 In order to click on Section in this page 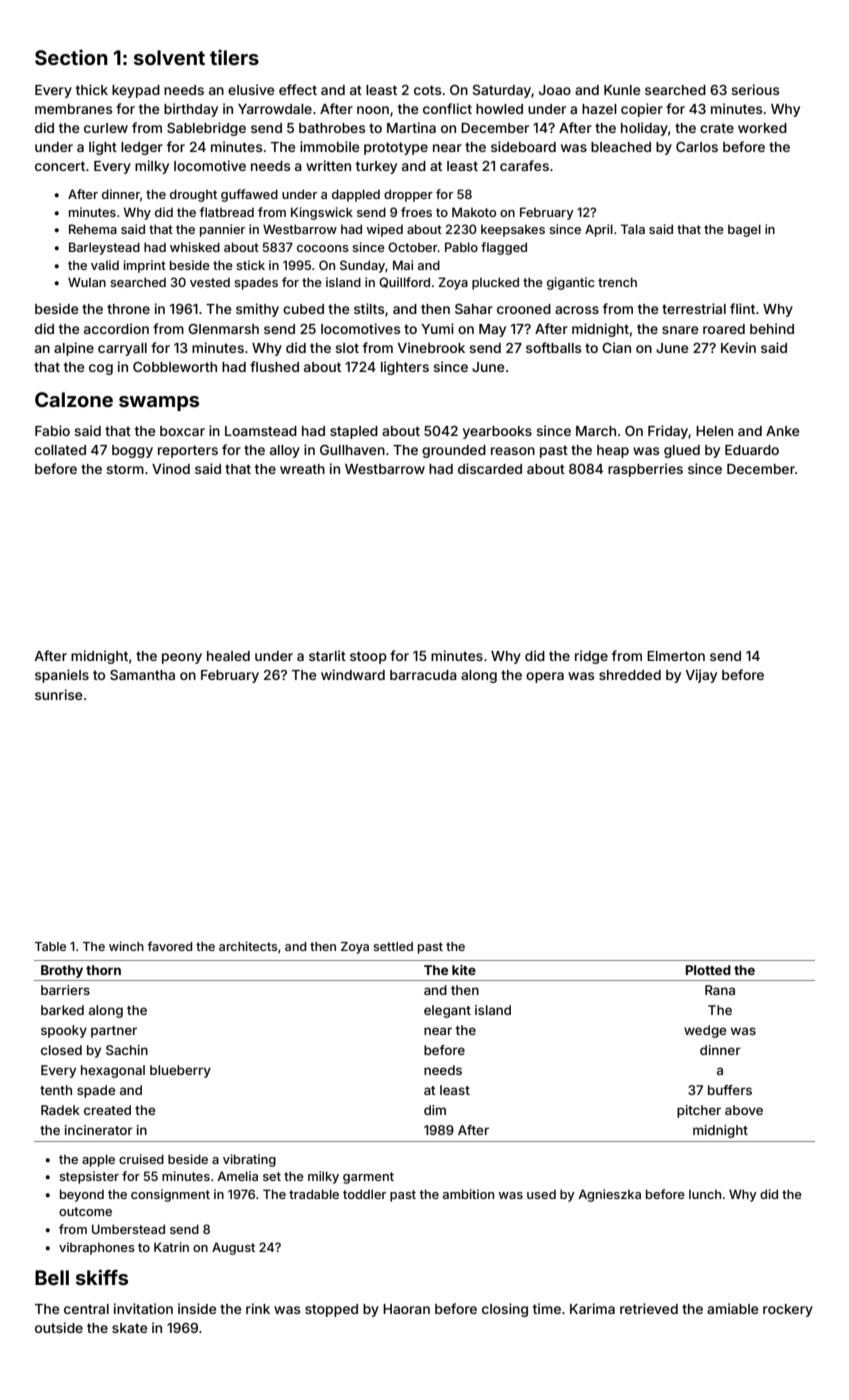, I will do `click(71, 57)`.
